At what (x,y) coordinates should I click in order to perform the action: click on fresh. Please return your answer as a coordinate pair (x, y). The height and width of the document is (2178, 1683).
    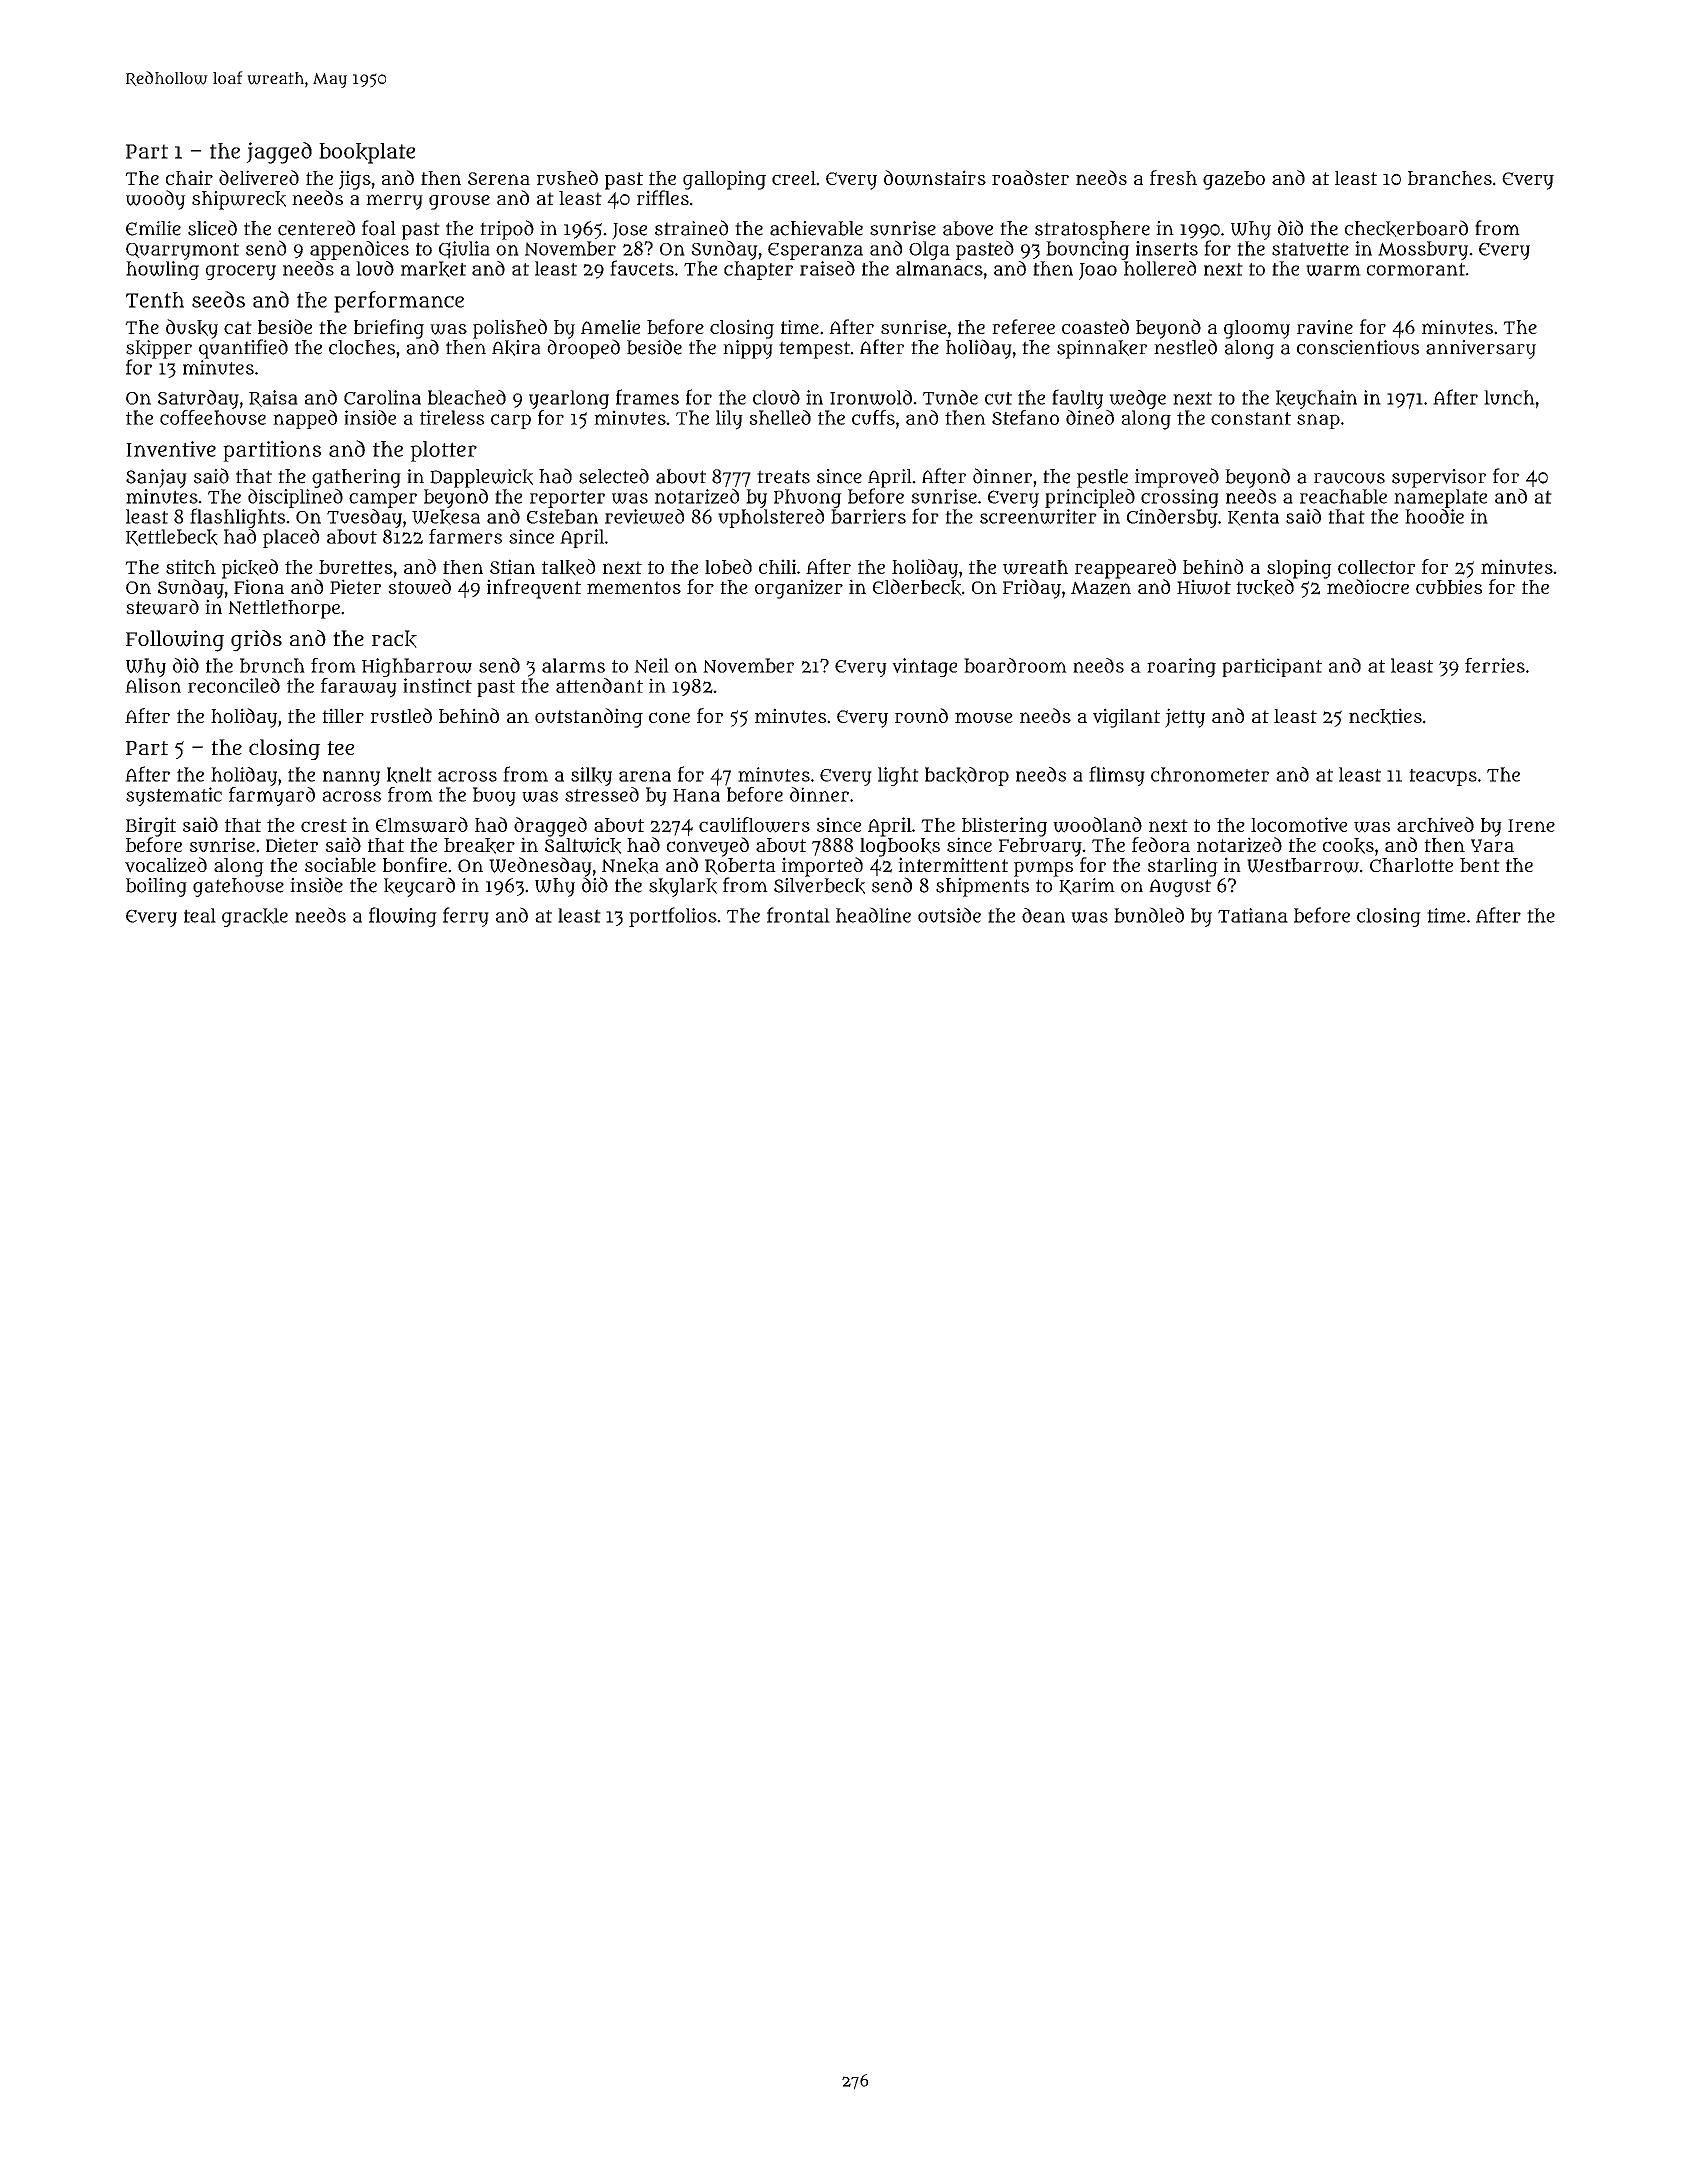
    Looking at the image, I should click on (1173, 177).
